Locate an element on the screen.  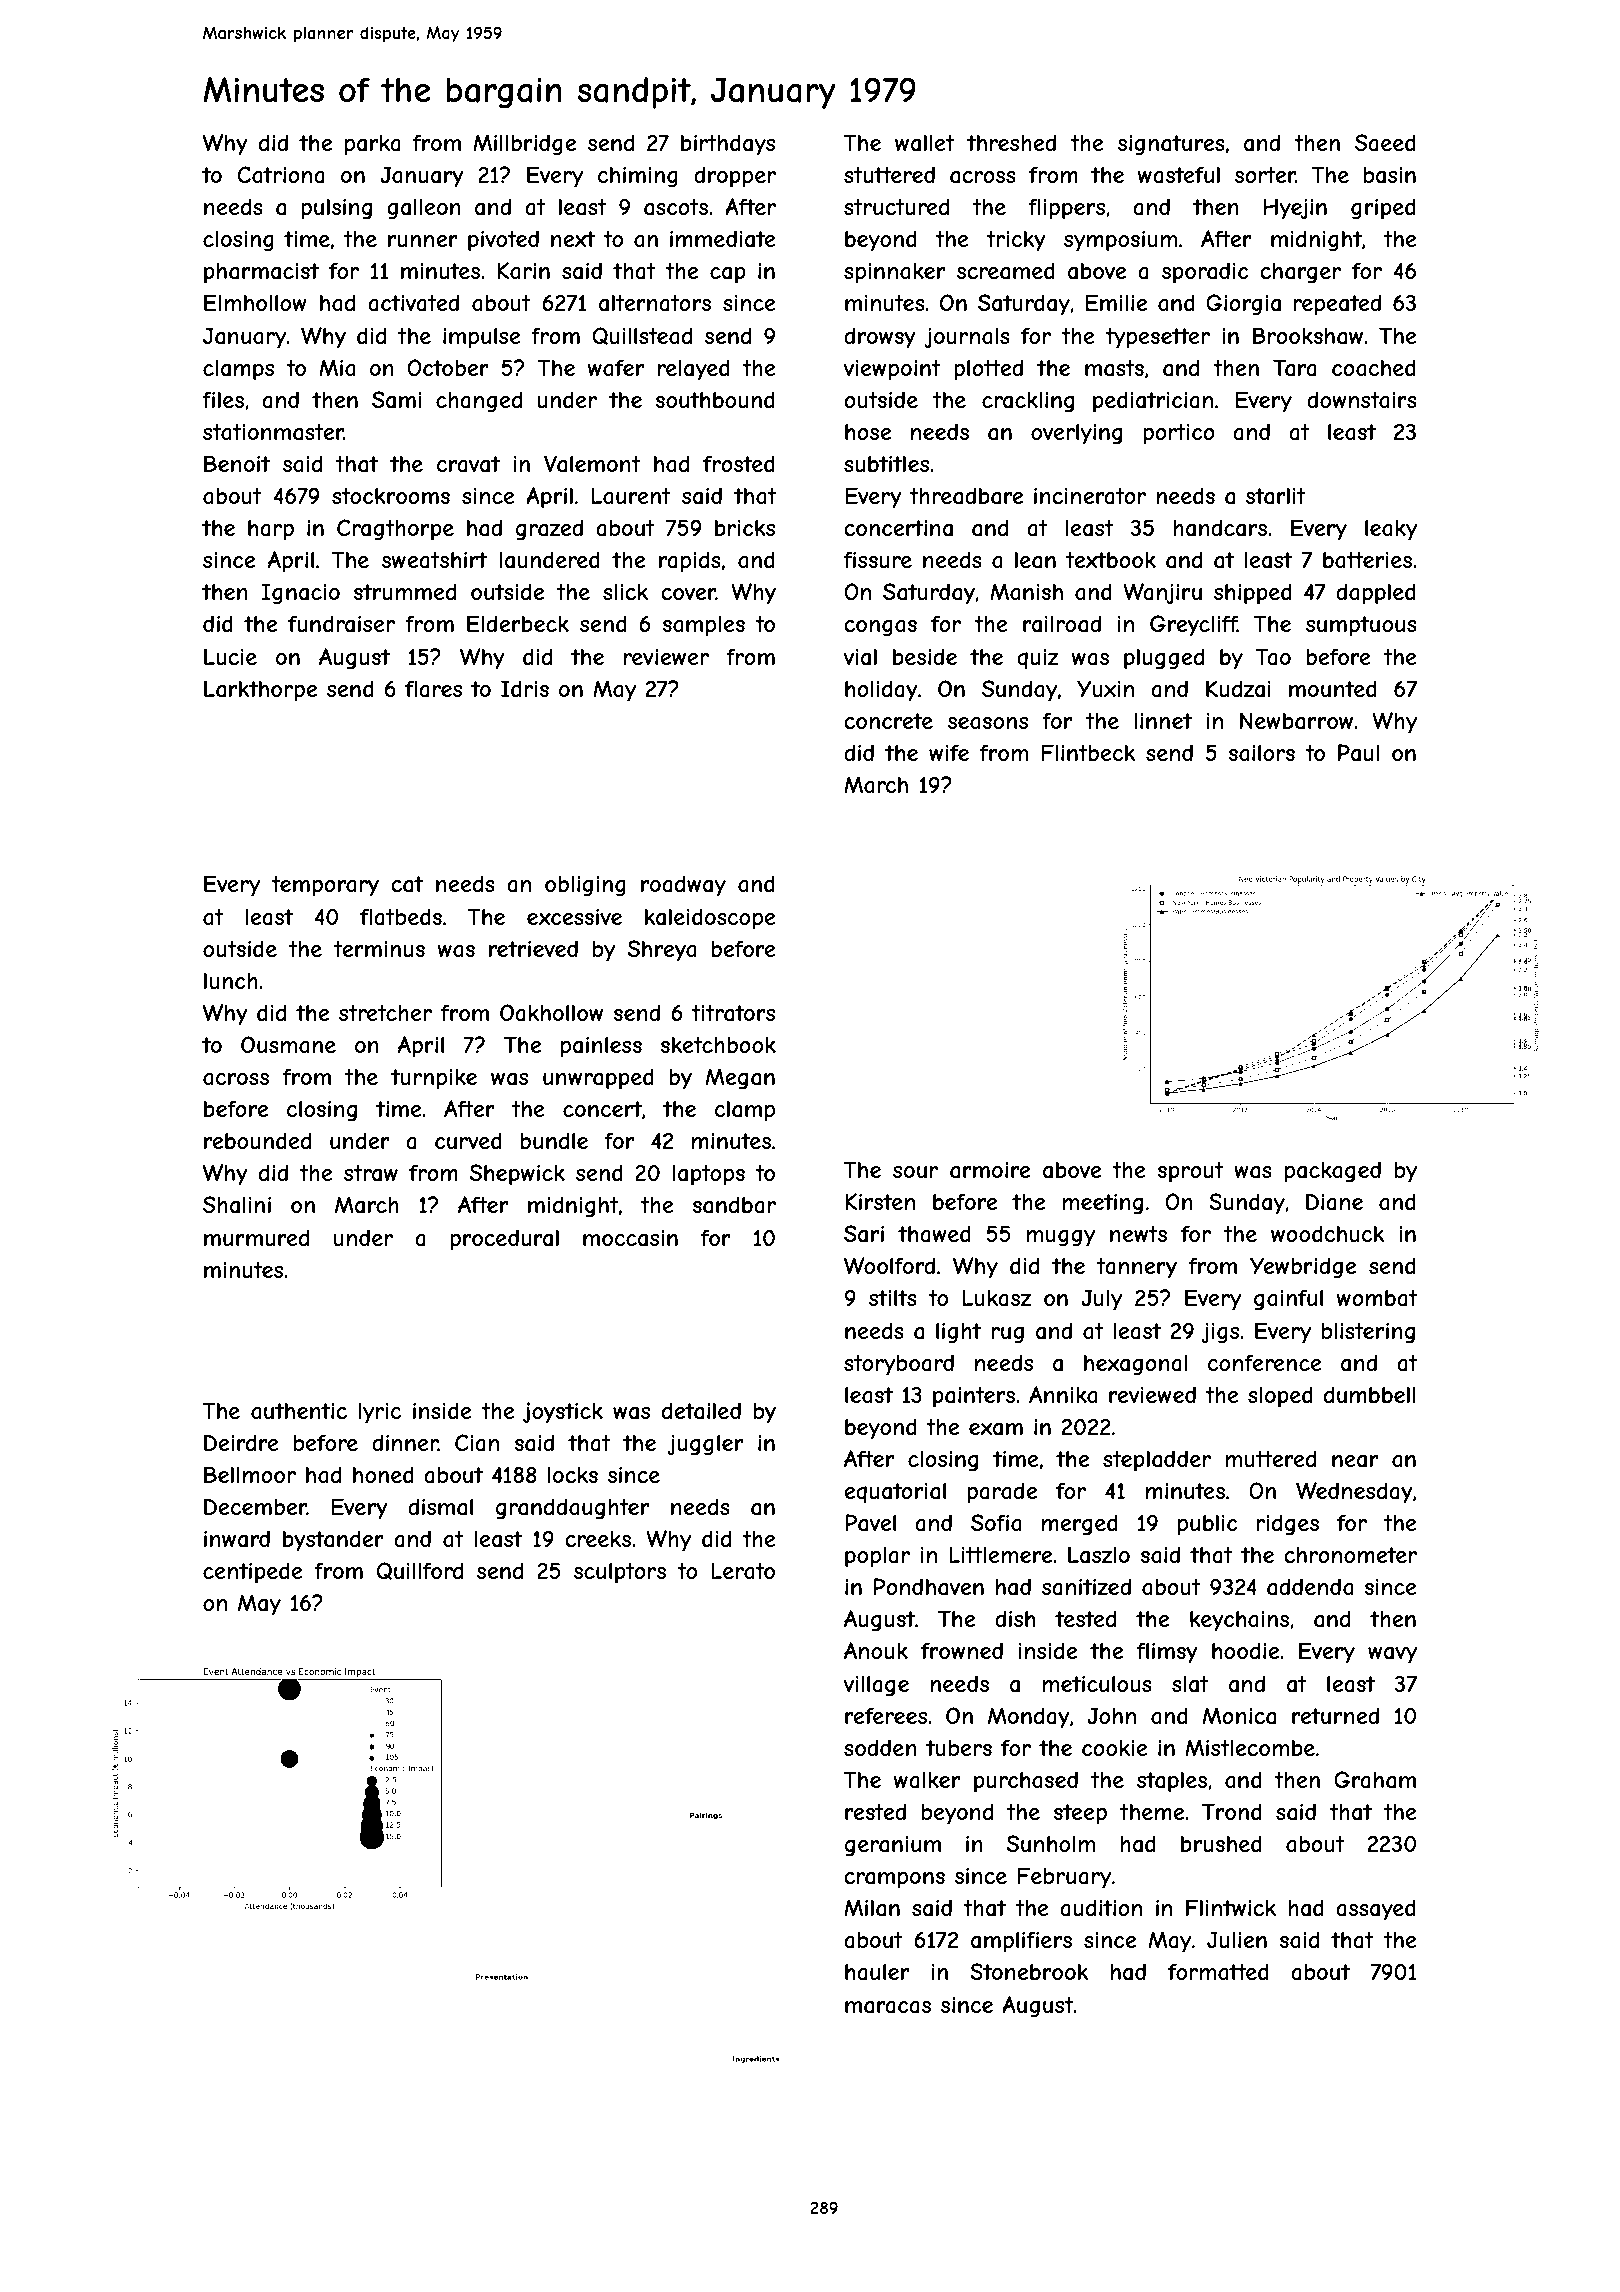
formatted is located at coordinates (1218, 1971).
